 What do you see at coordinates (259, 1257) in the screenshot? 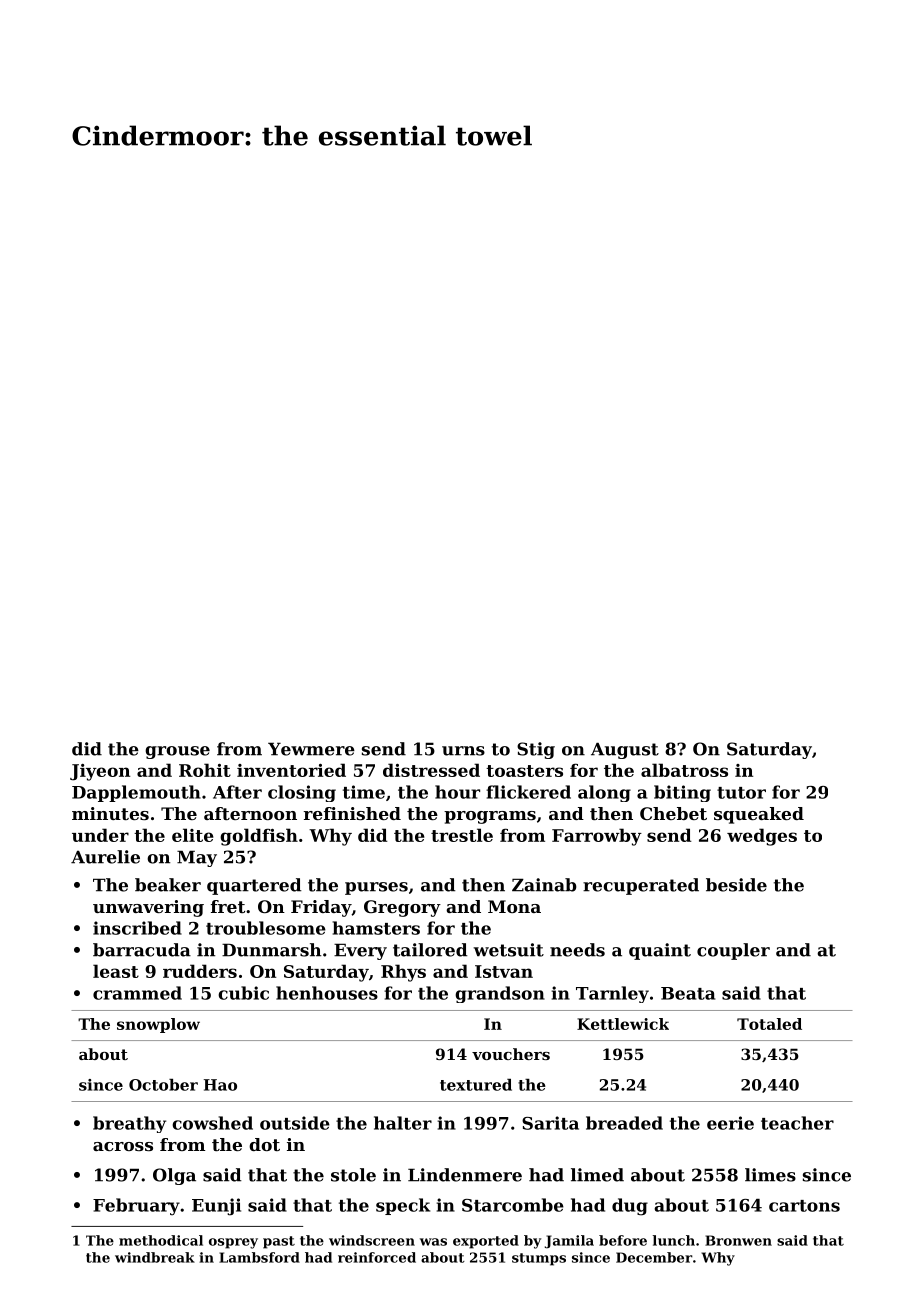
I see `Lambsford` at bounding box center [259, 1257].
